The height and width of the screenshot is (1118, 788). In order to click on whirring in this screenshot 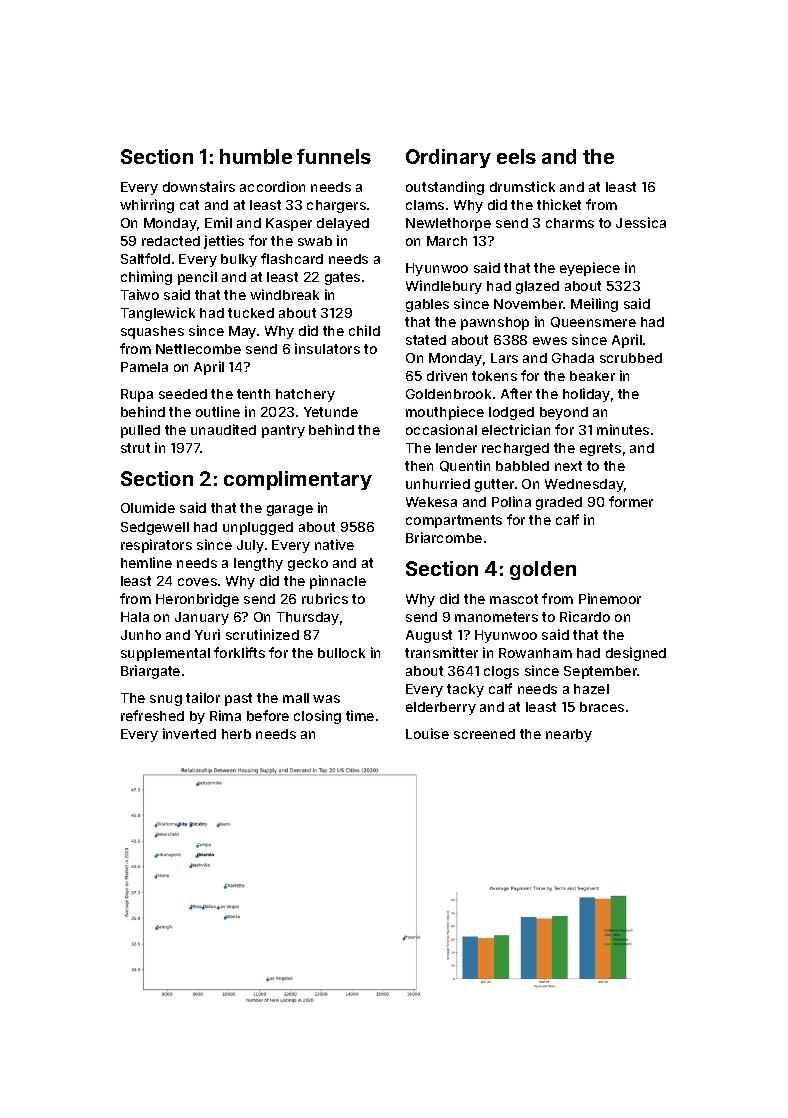, I will do `click(147, 206)`.
